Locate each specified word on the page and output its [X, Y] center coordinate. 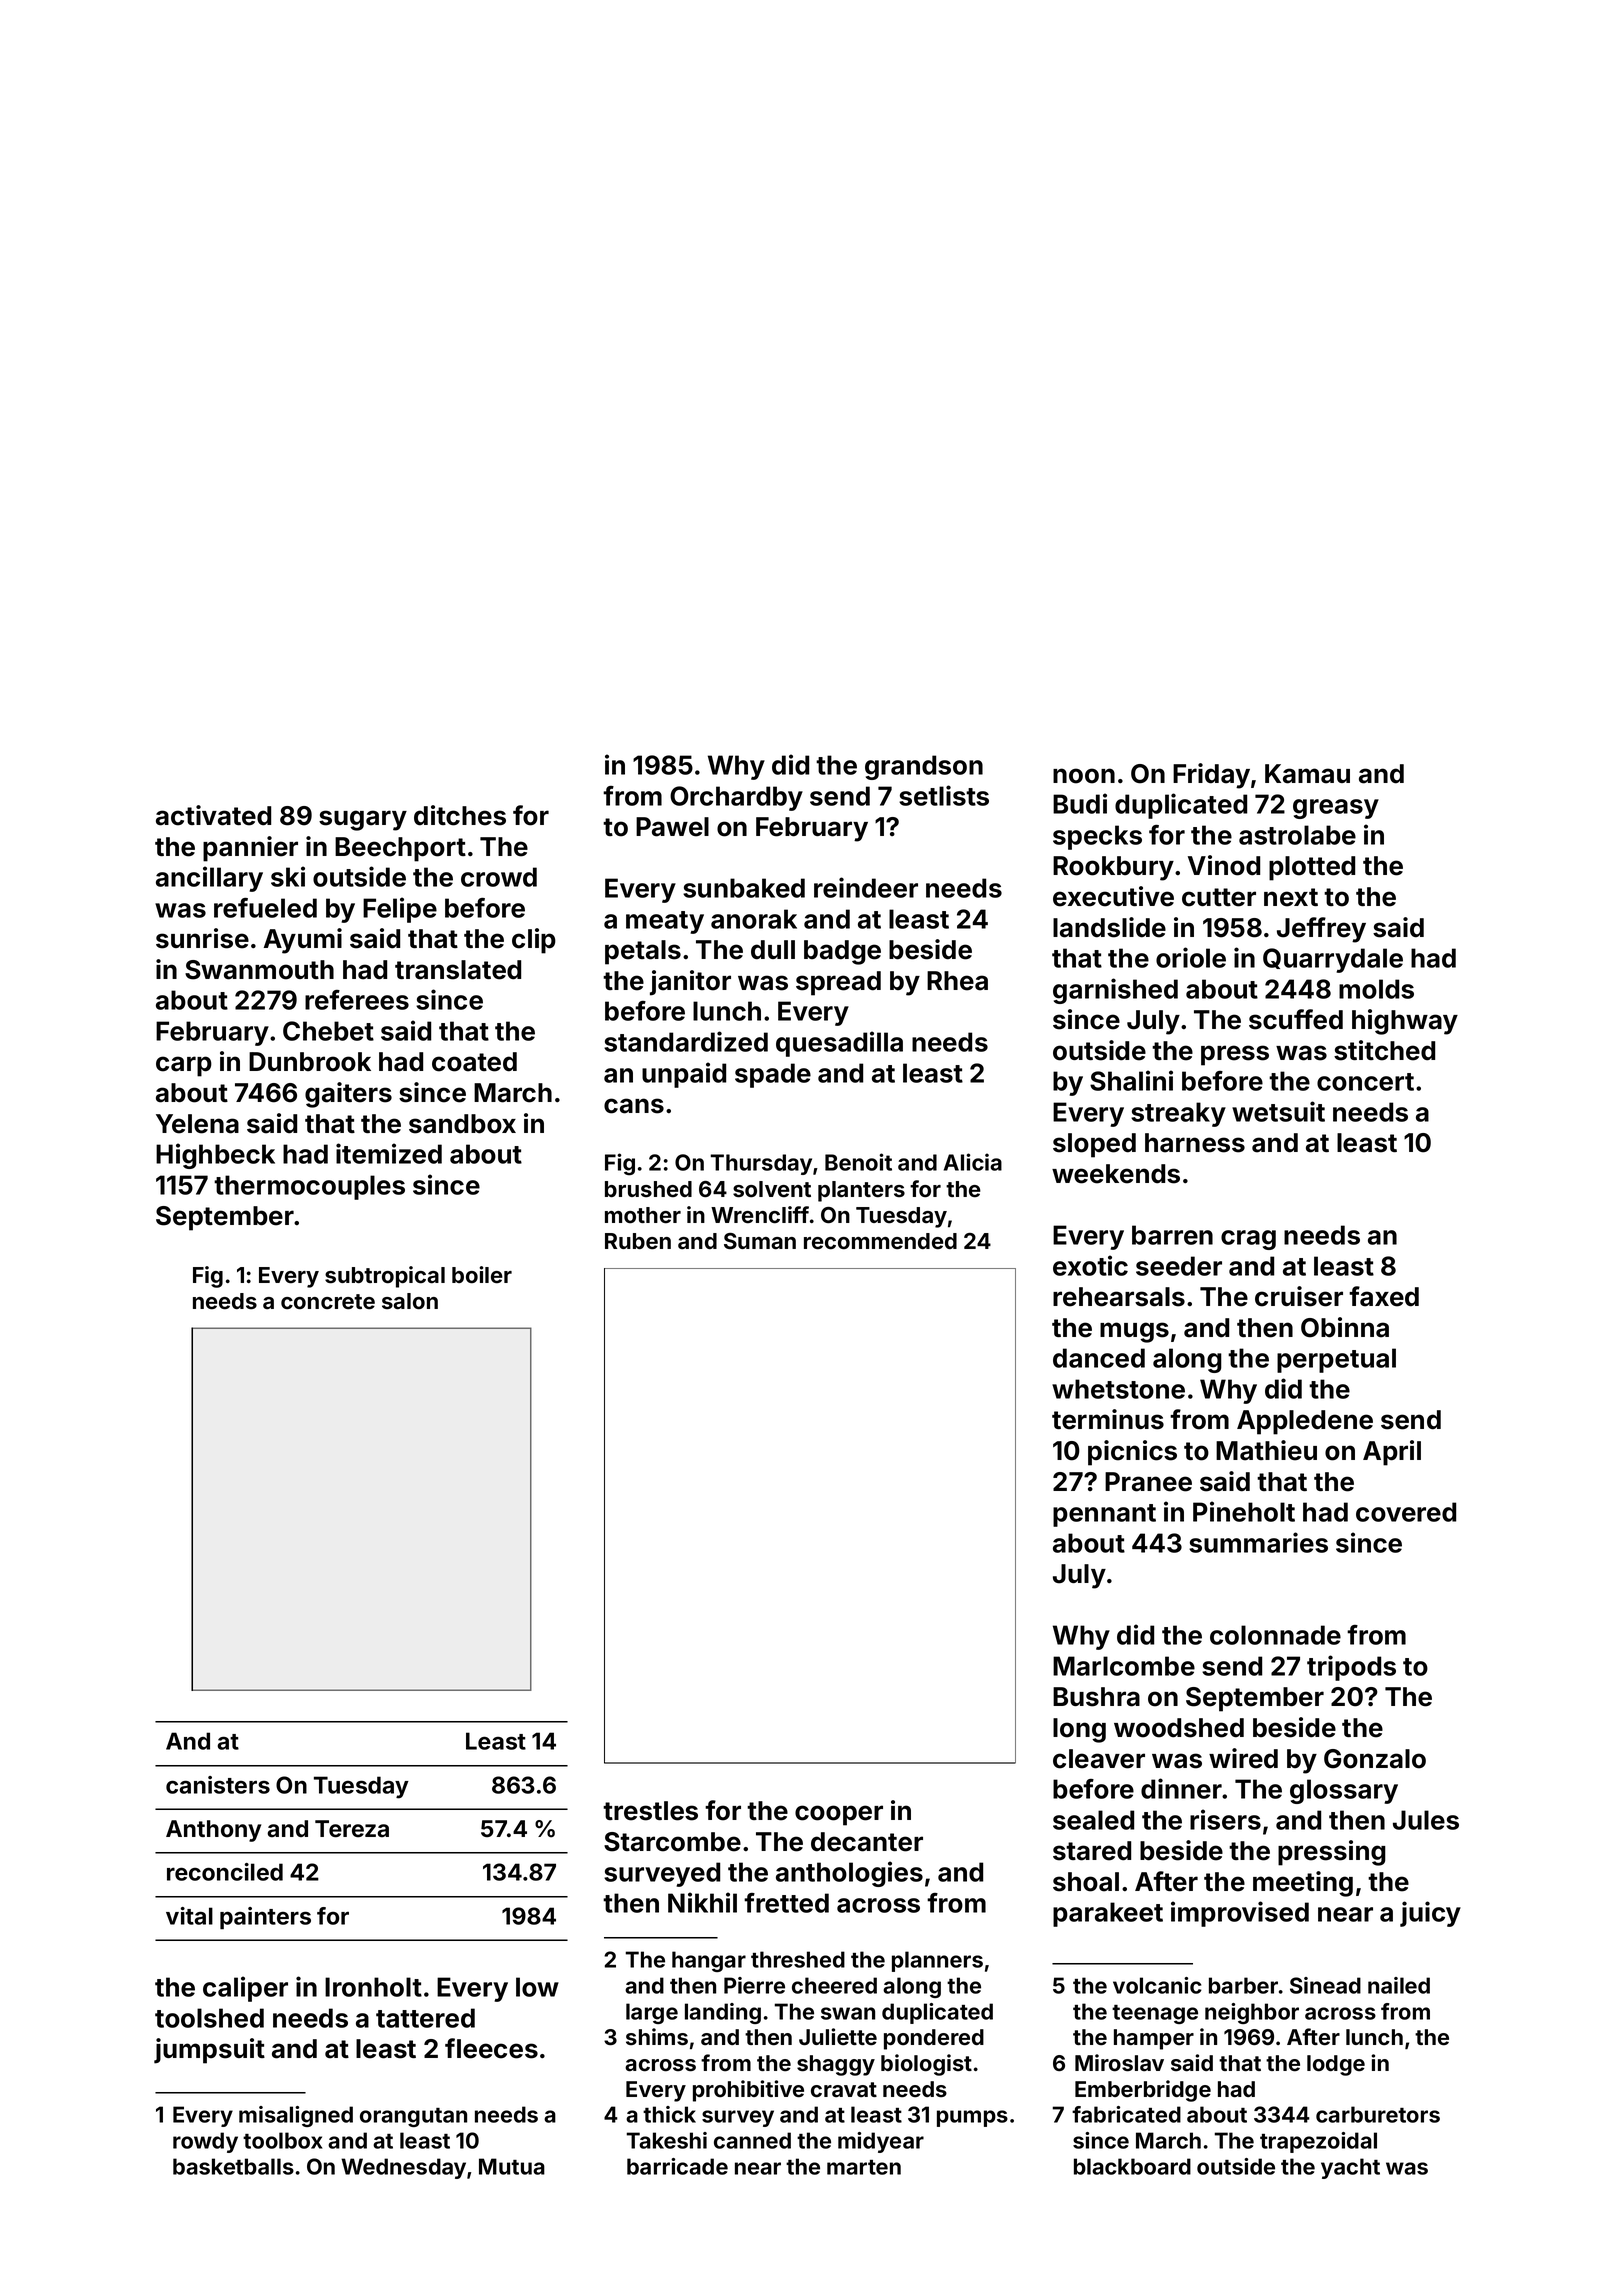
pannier [250, 849]
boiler [482, 1275]
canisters [218, 1785]
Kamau [1307, 774]
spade [773, 1075]
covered [1406, 1512]
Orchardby [736, 798]
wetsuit [1278, 1111]
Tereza [352, 1829]
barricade [677, 2166]
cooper [839, 1815]
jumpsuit [209, 2051]
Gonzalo [1375, 1759]
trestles [650, 1811]
